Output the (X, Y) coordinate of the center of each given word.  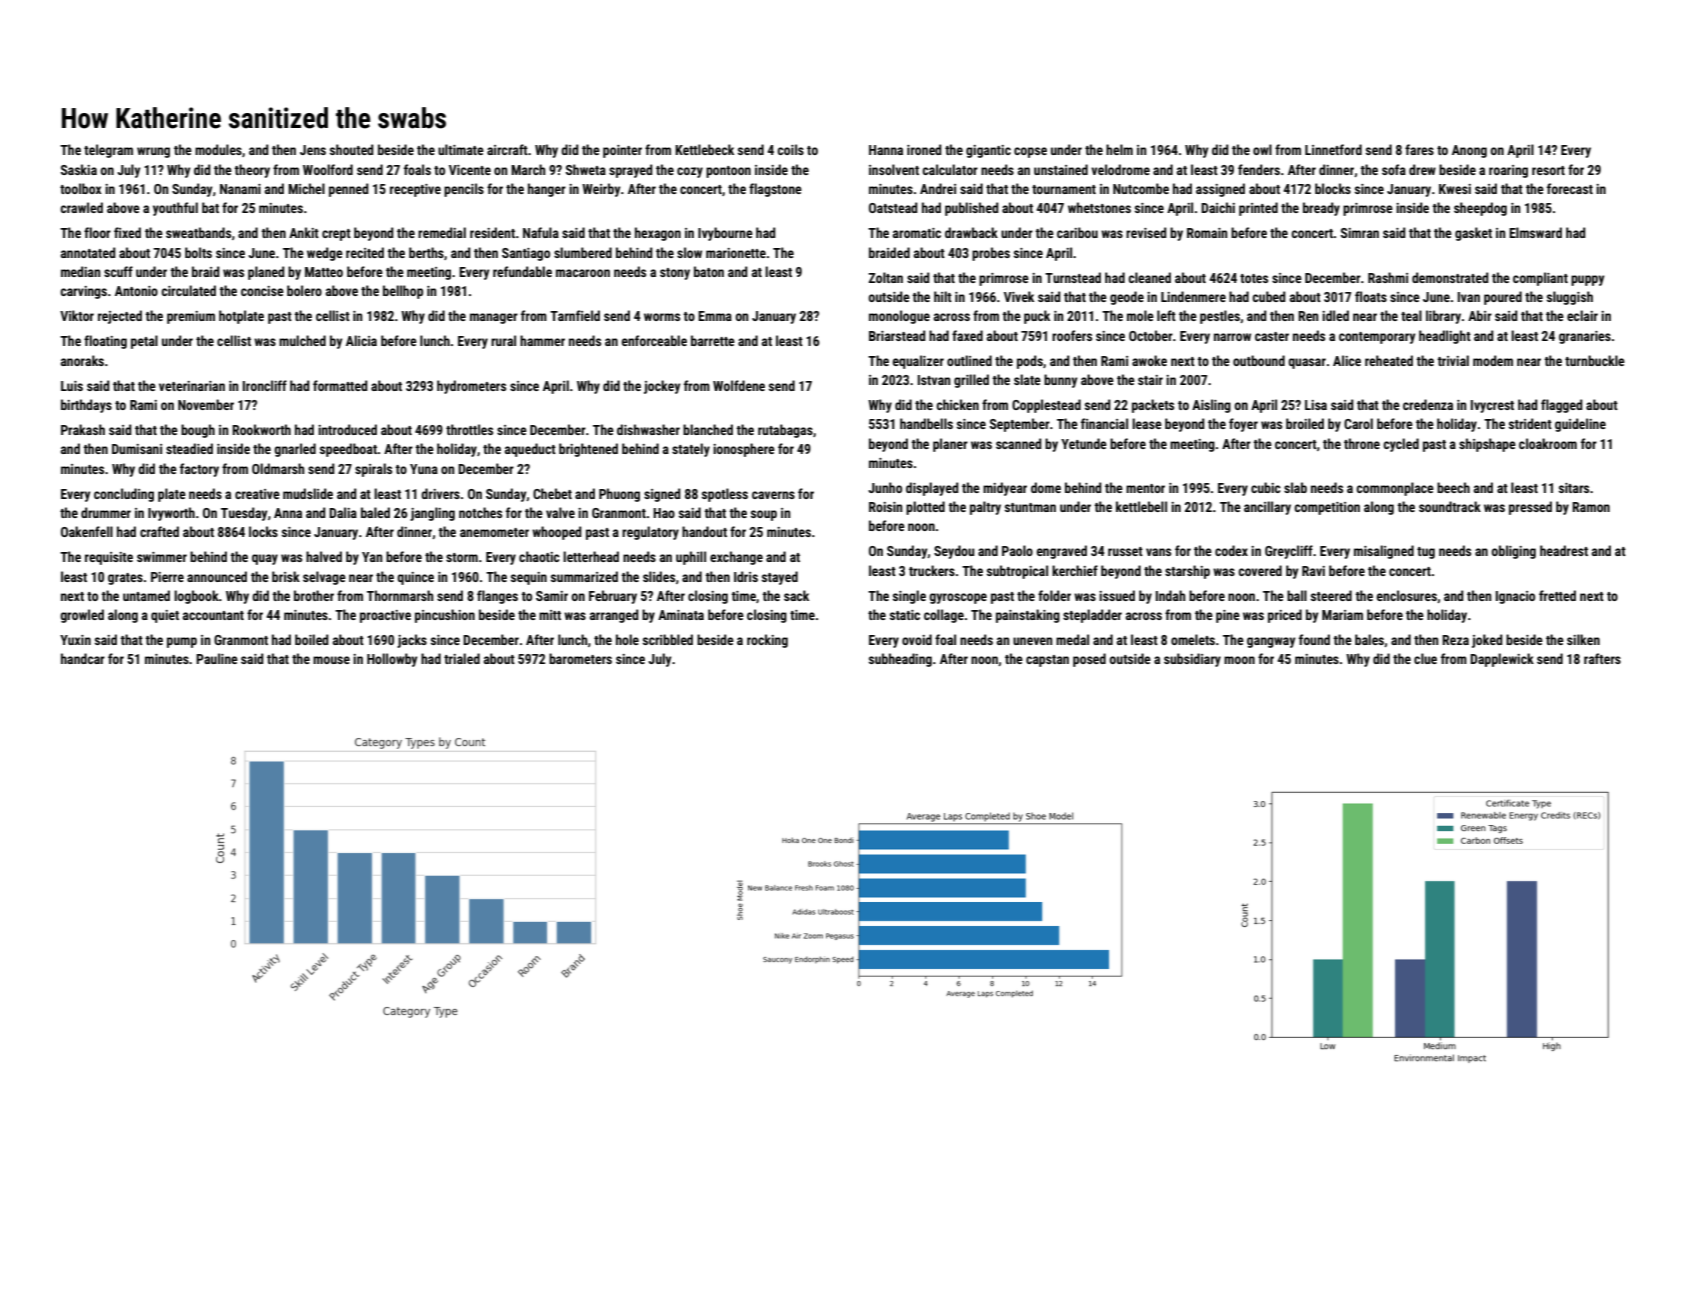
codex (1231, 550)
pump (182, 642)
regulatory (650, 533)
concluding (124, 495)
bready (1321, 209)
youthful (175, 209)
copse (1030, 152)
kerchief (1075, 570)
